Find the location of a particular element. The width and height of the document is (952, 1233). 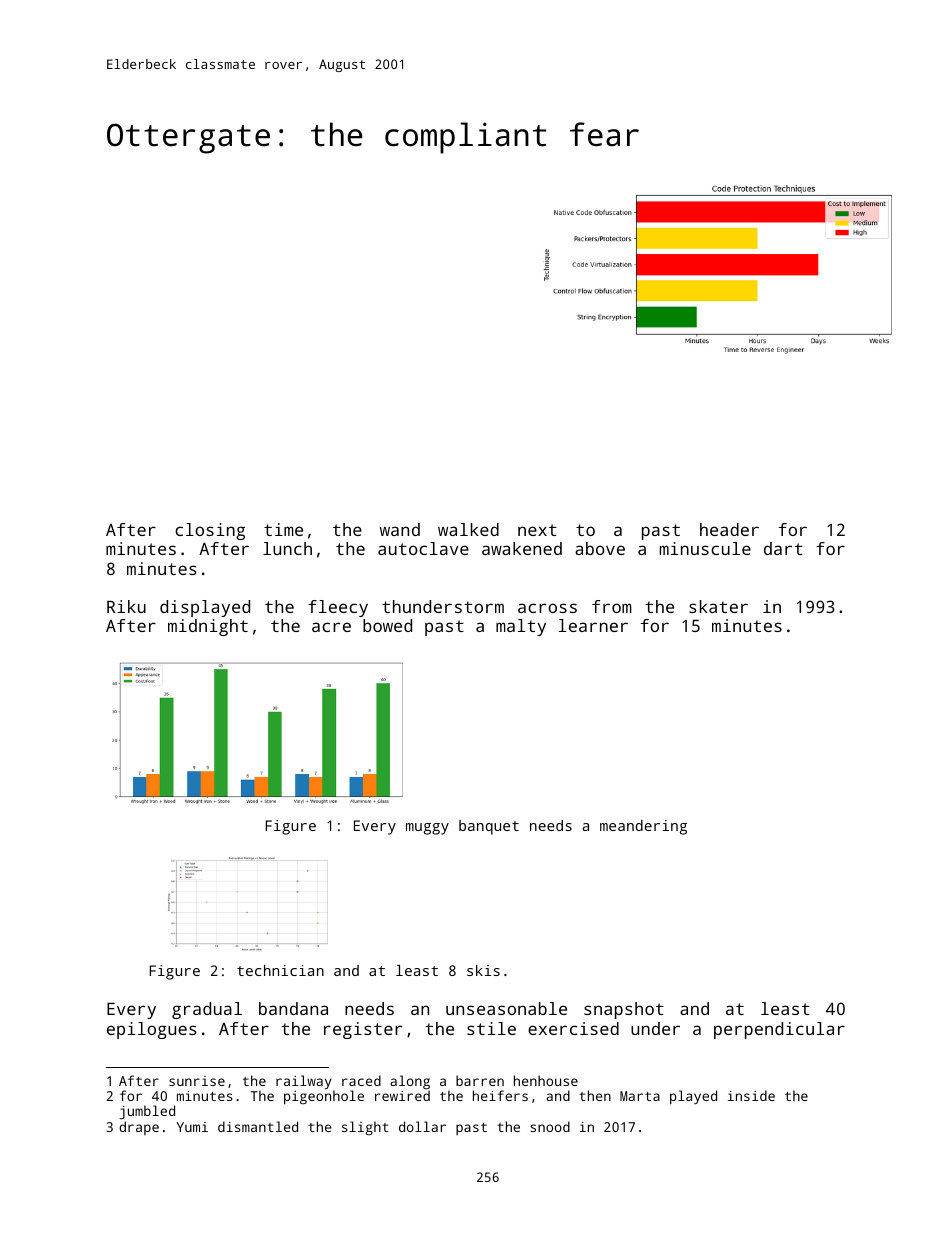

jumbled is located at coordinates (147, 1112).
